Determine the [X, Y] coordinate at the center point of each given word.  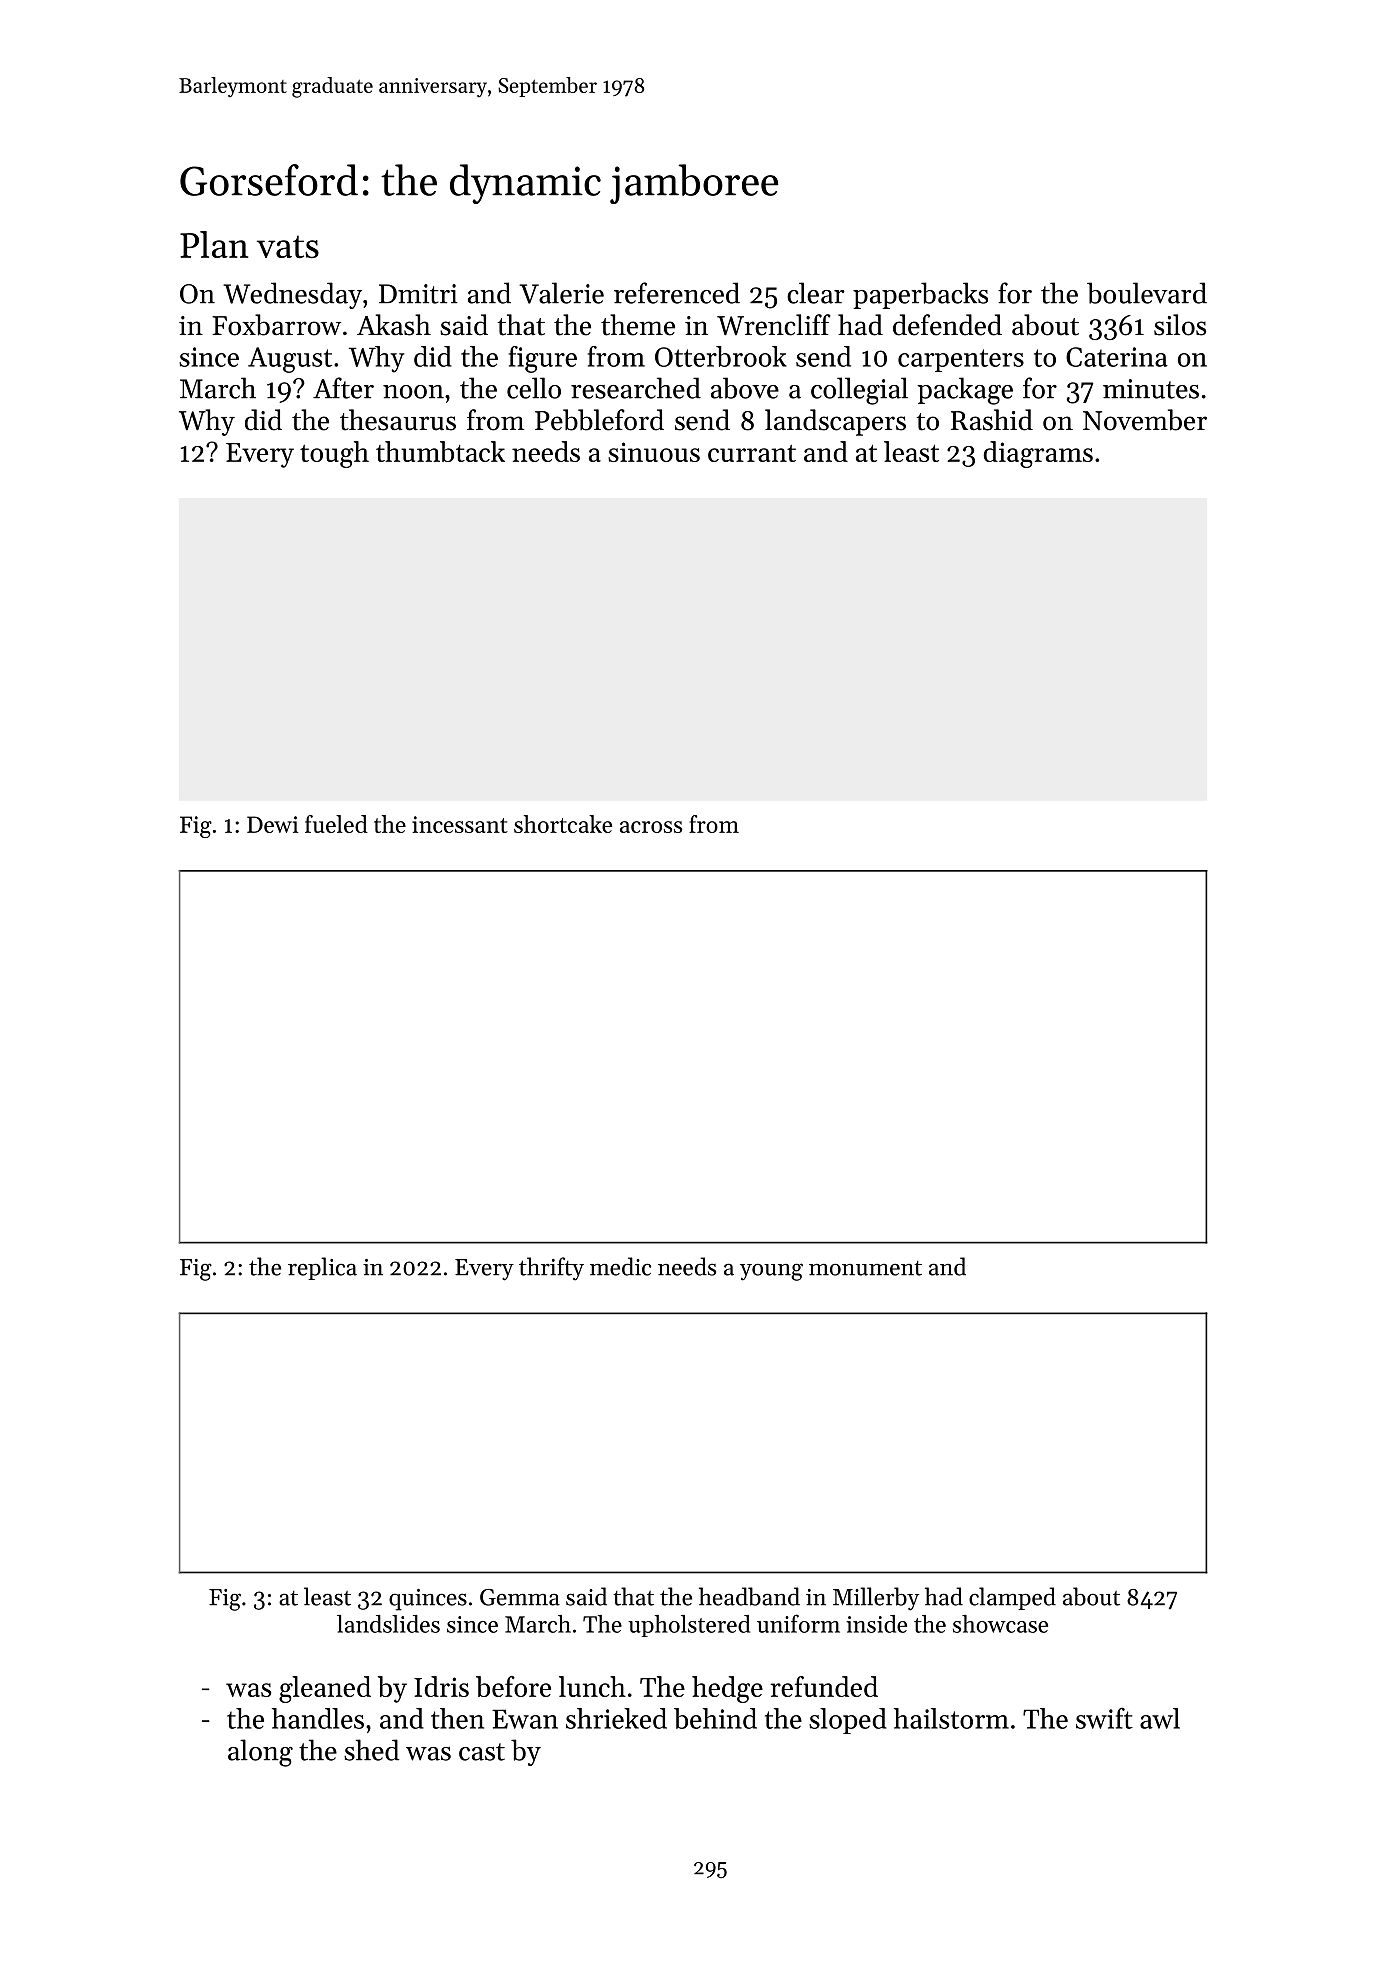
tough [334, 454]
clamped [1012, 1598]
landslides [388, 1624]
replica [322, 1268]
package [965, 391]
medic [620, 1266]
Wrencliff [774, 325]
